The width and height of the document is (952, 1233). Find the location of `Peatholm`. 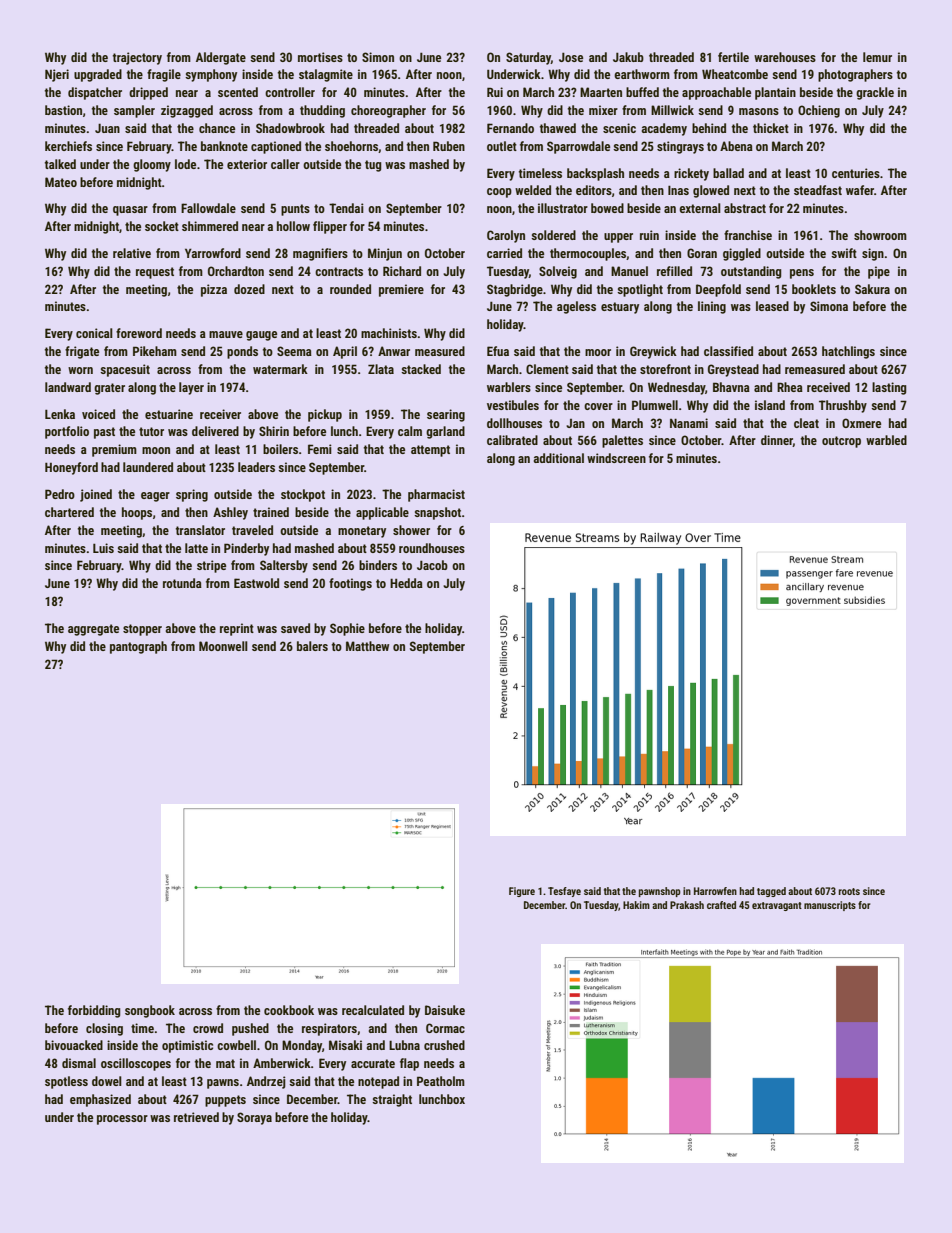

Peatholm is located at coordinates (441, 1081).
